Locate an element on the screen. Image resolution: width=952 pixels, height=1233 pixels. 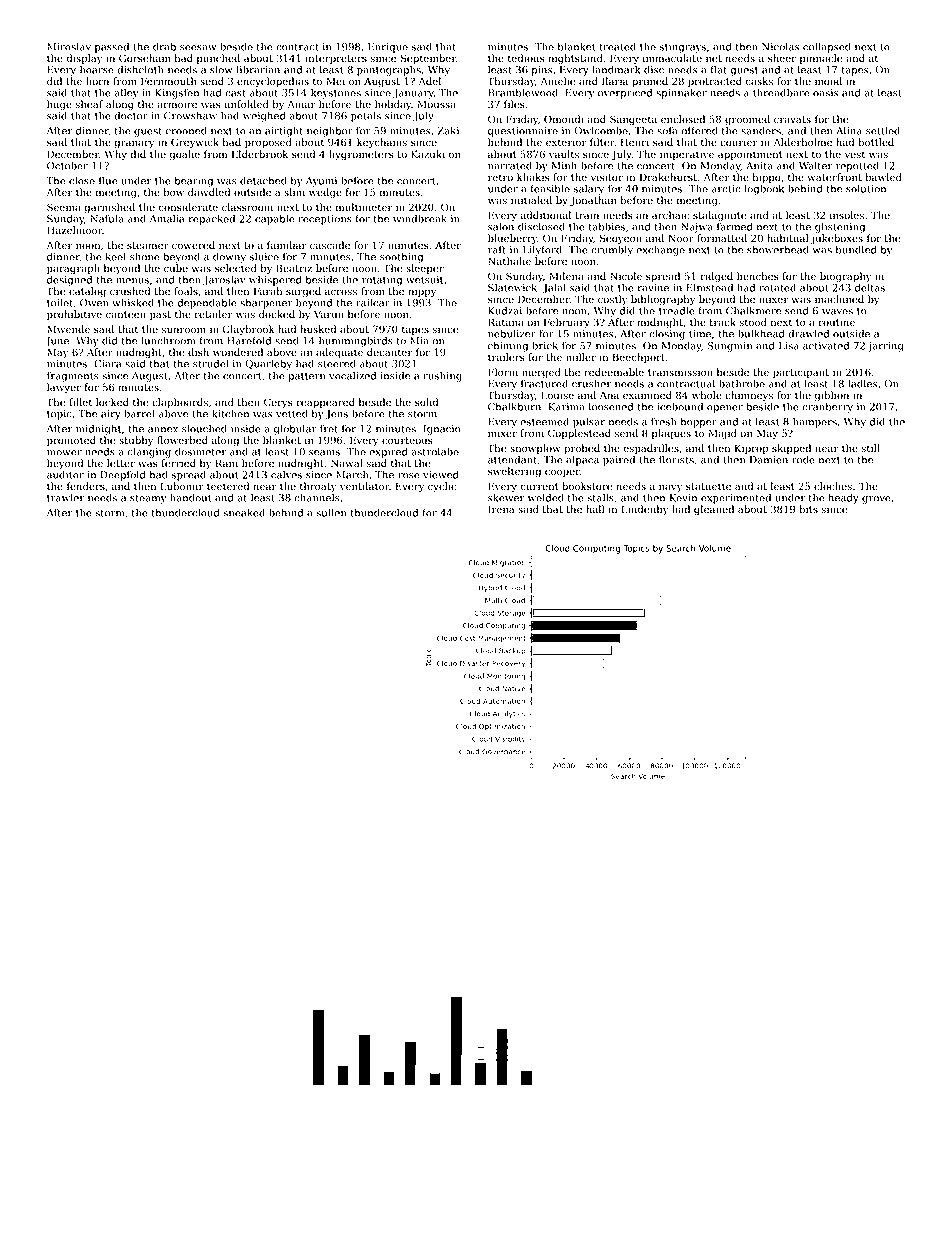
arctic is located at coordinates (726, 189).
